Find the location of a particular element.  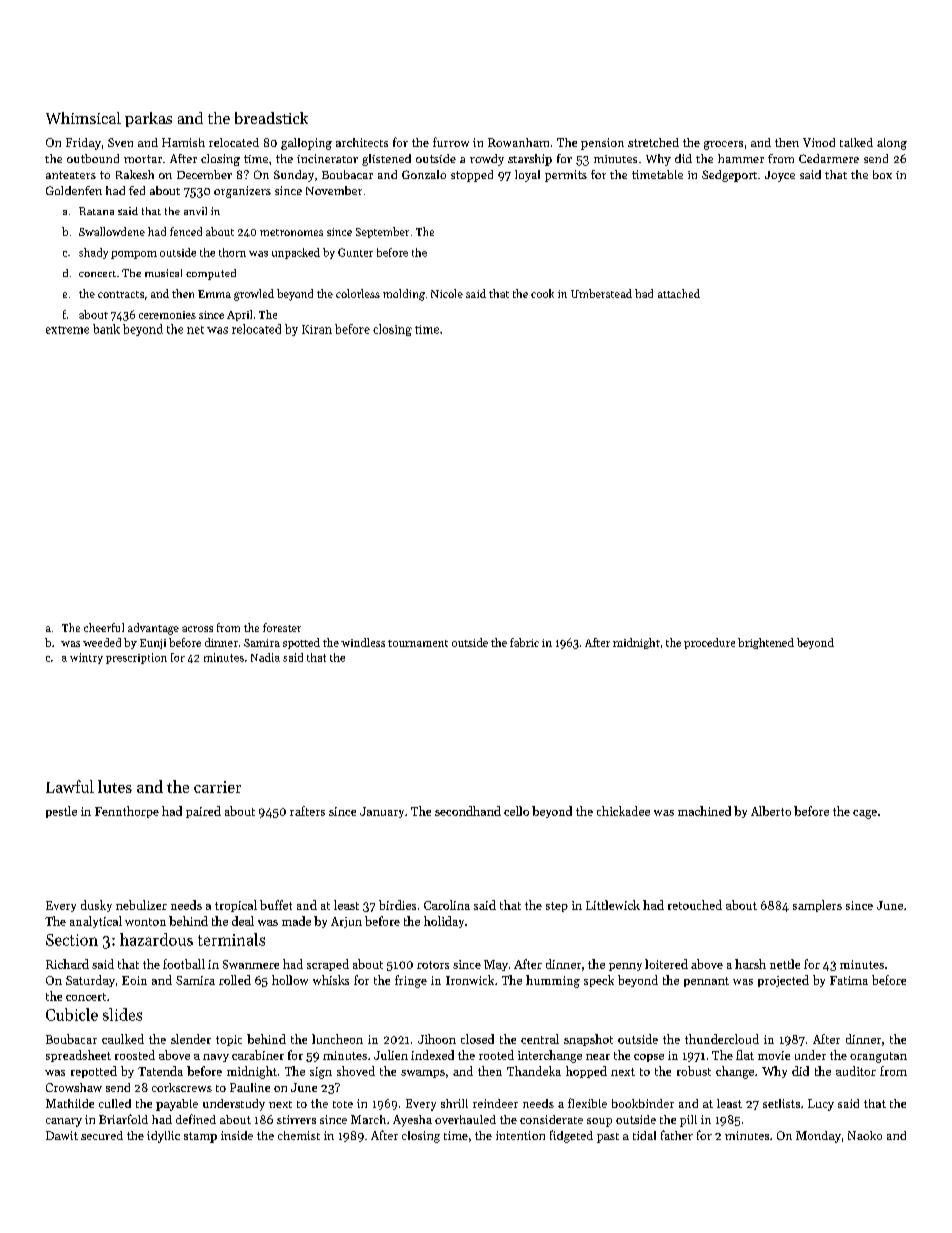

windless is located at coordinates (363, 642).
